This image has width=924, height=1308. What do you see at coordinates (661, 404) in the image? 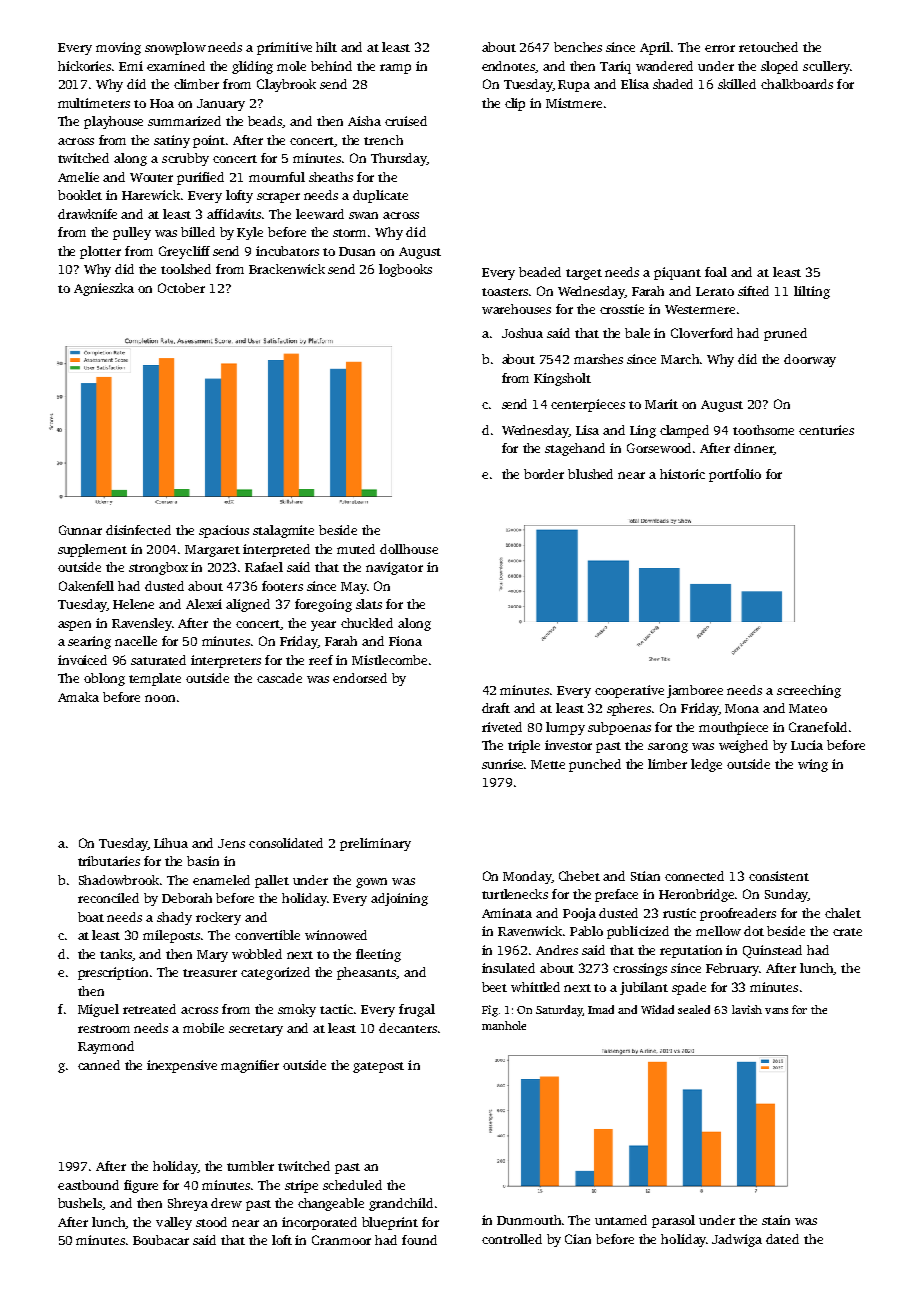
I see `Marit` at bounding box center [661, 404].
